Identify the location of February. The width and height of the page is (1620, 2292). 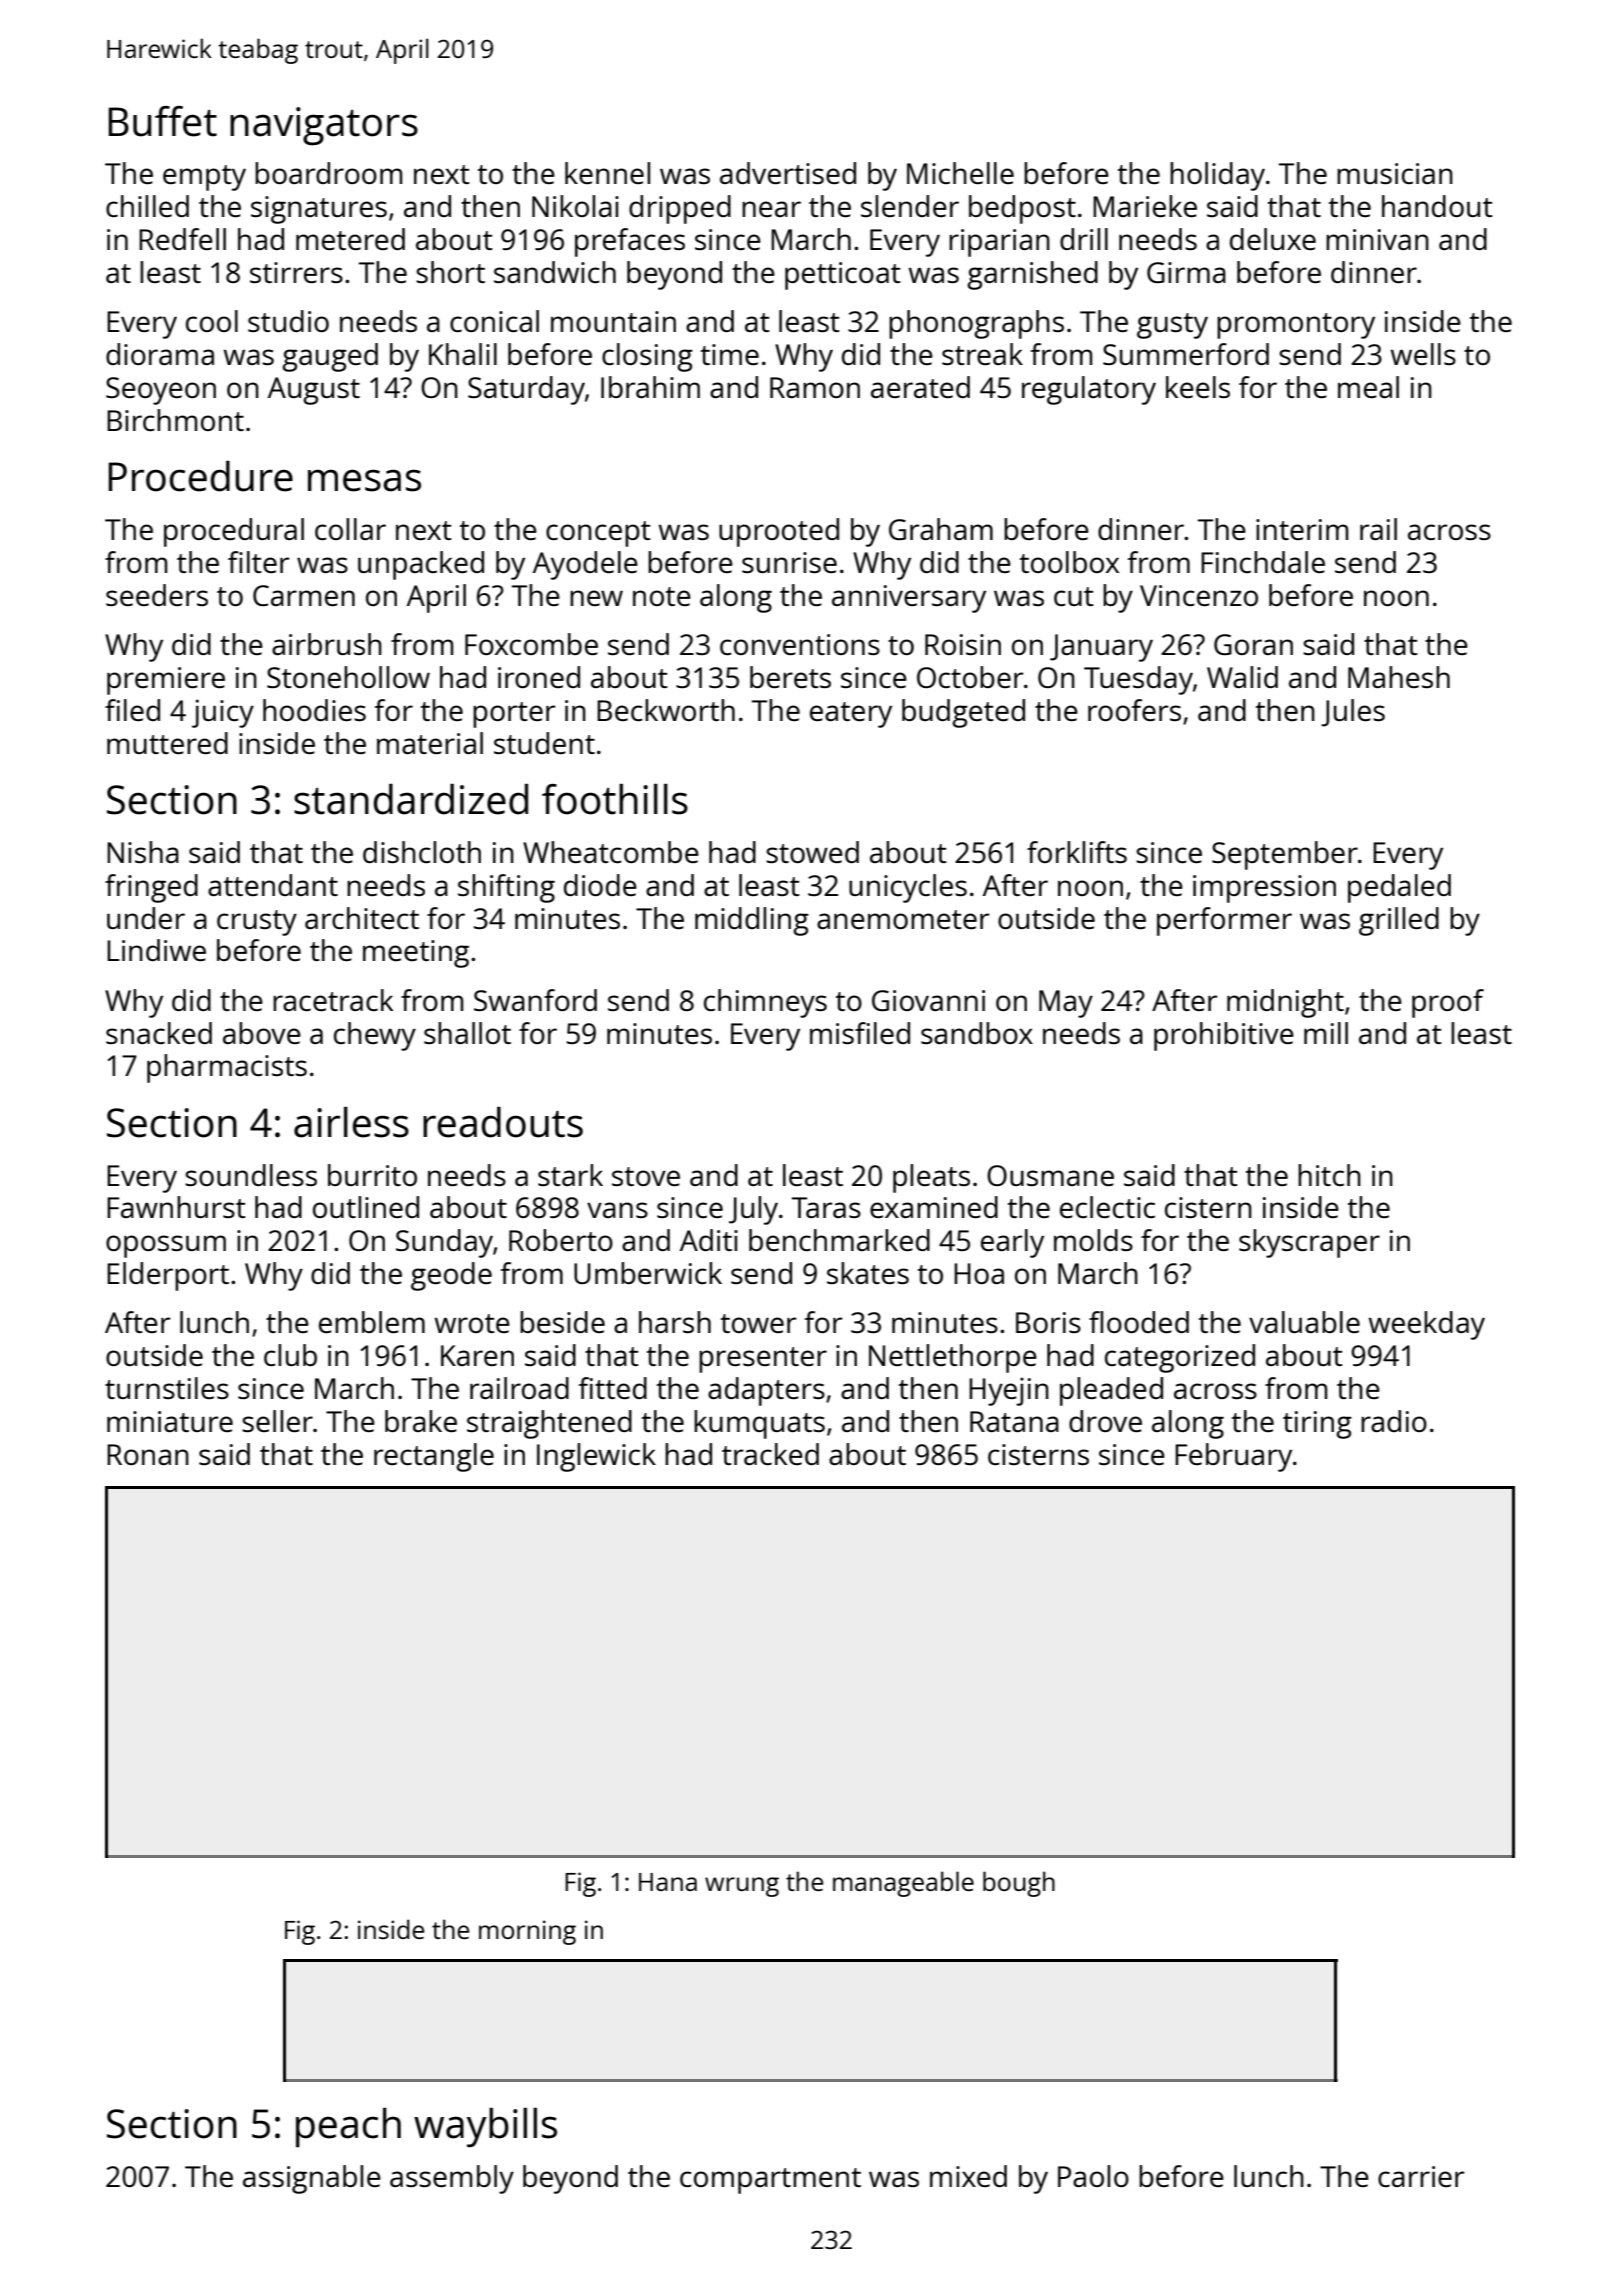
(1233, 1457).
